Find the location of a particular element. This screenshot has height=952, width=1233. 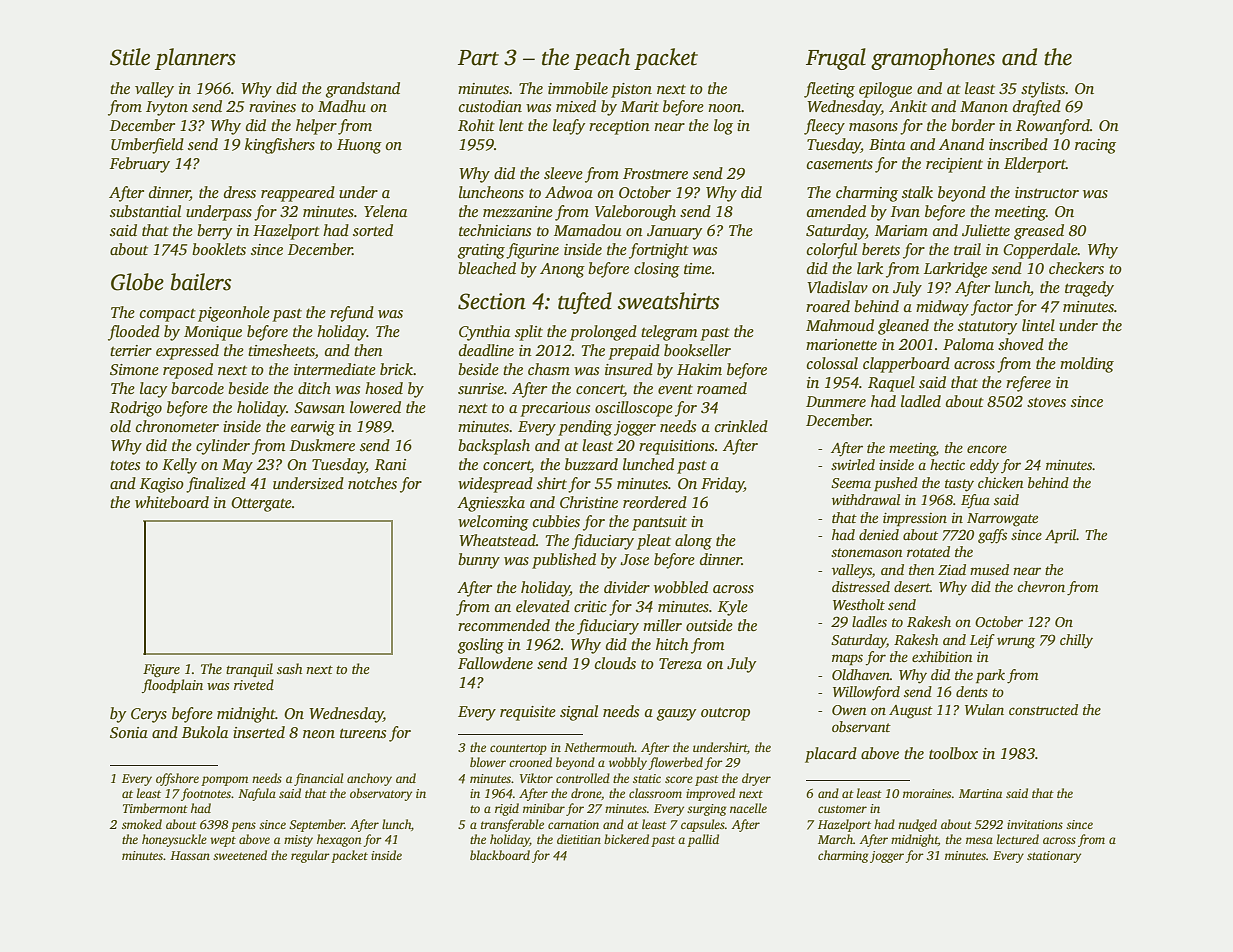

hexagon is located at coordinates (339, 840).
